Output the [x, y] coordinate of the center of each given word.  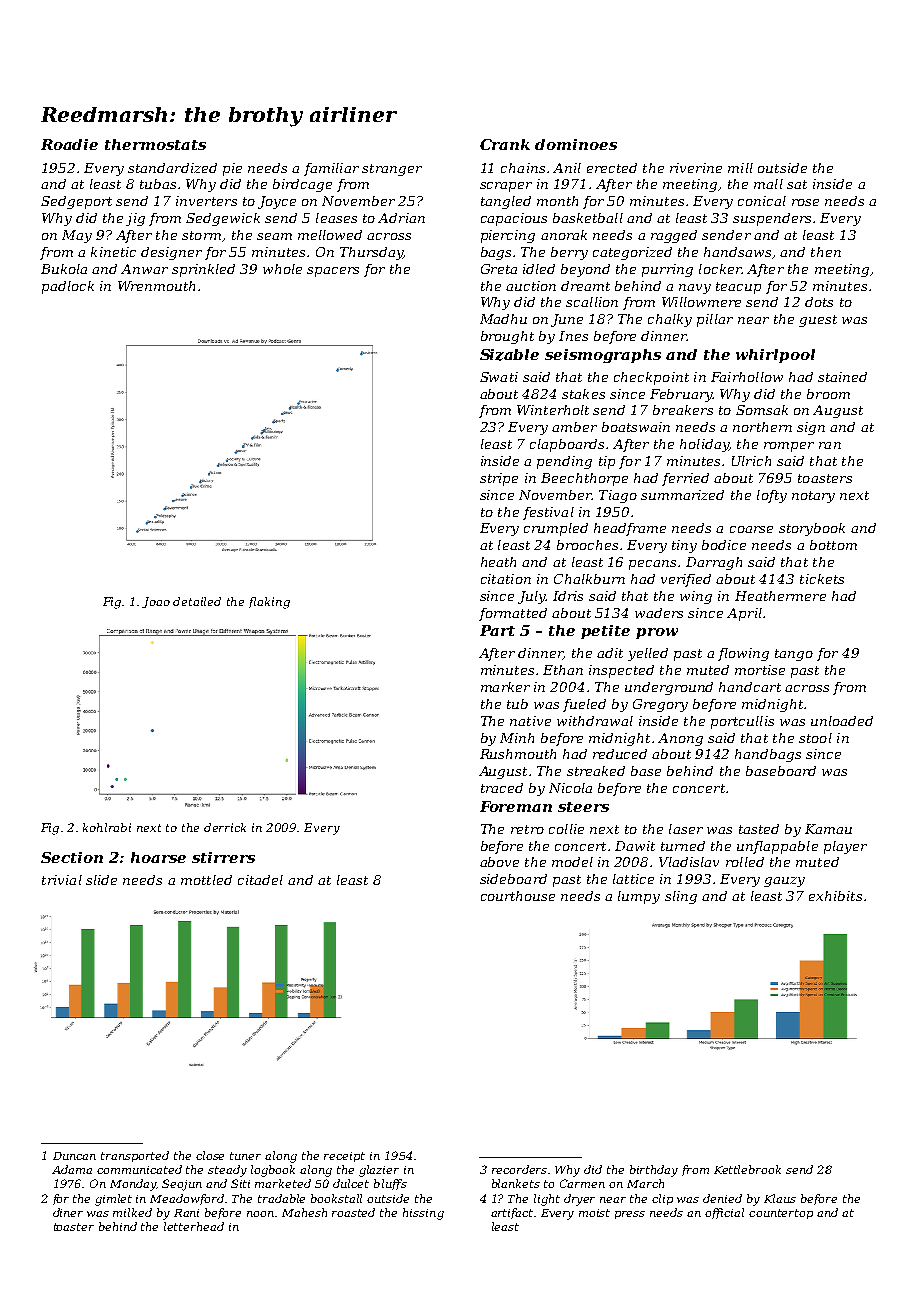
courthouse [518, 896]
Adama [72, 1169]
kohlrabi [107, 827]
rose [805, 202]
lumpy [639, 897]
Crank [505, 144]
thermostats [155, 144]
